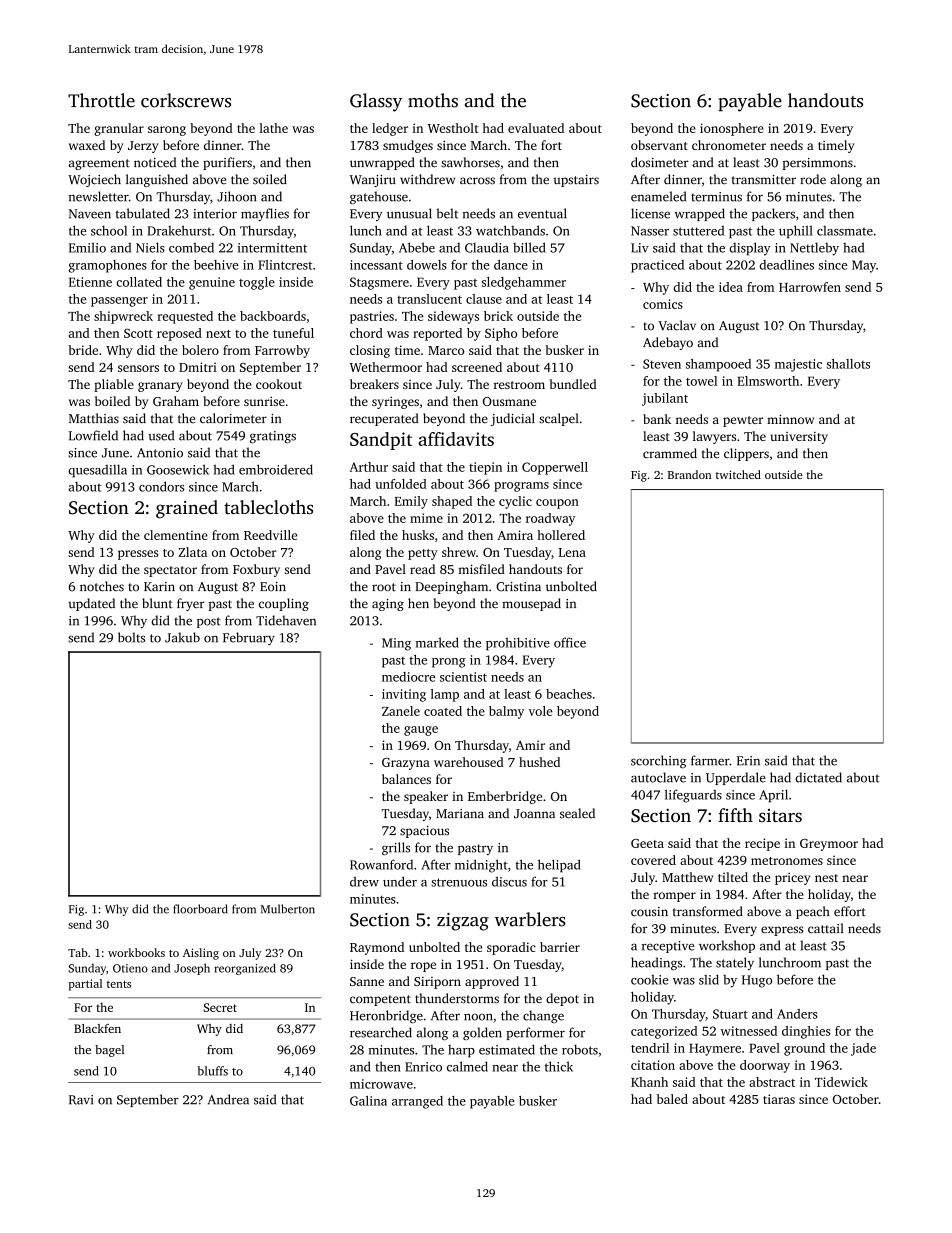 This page has height=1233, width=952. What do you see at coordinates (186, 100) in the page?
I see `corkscrews` at bounding box center [186, 100].
